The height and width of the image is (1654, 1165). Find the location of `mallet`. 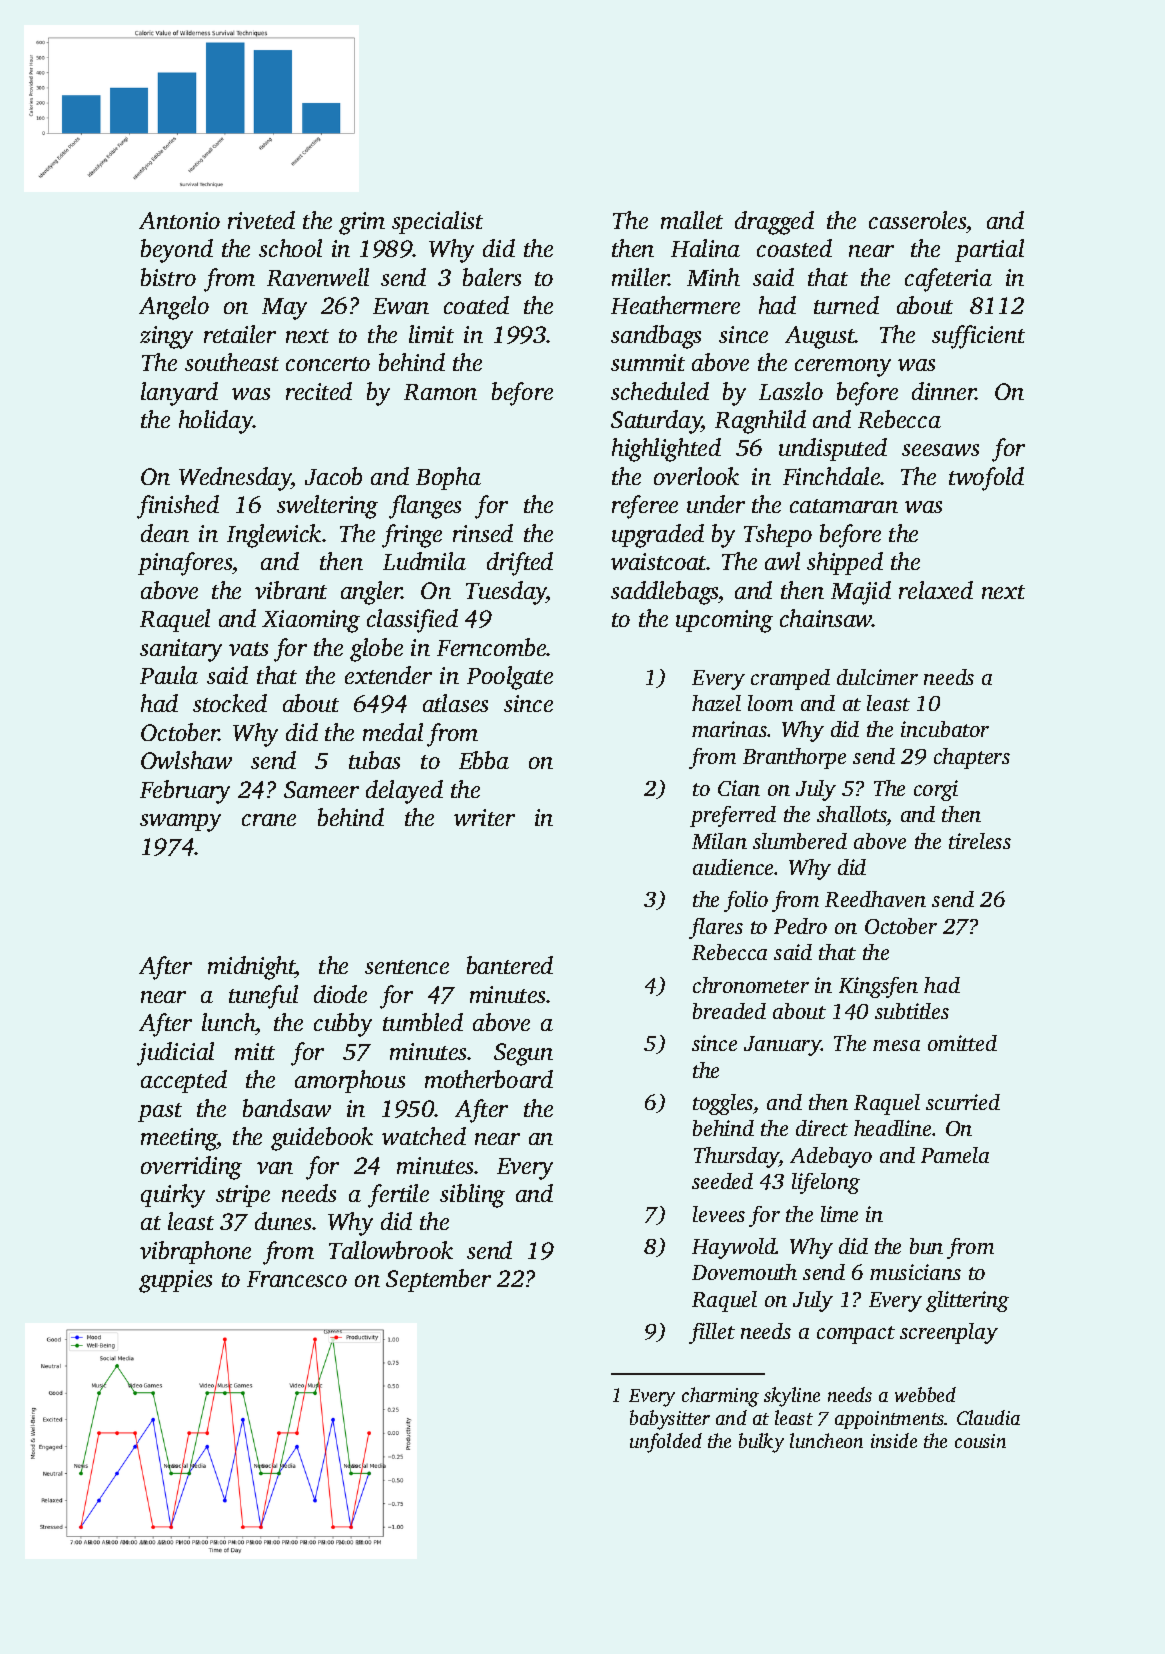

mallet is located at coordinates (692, 220).
